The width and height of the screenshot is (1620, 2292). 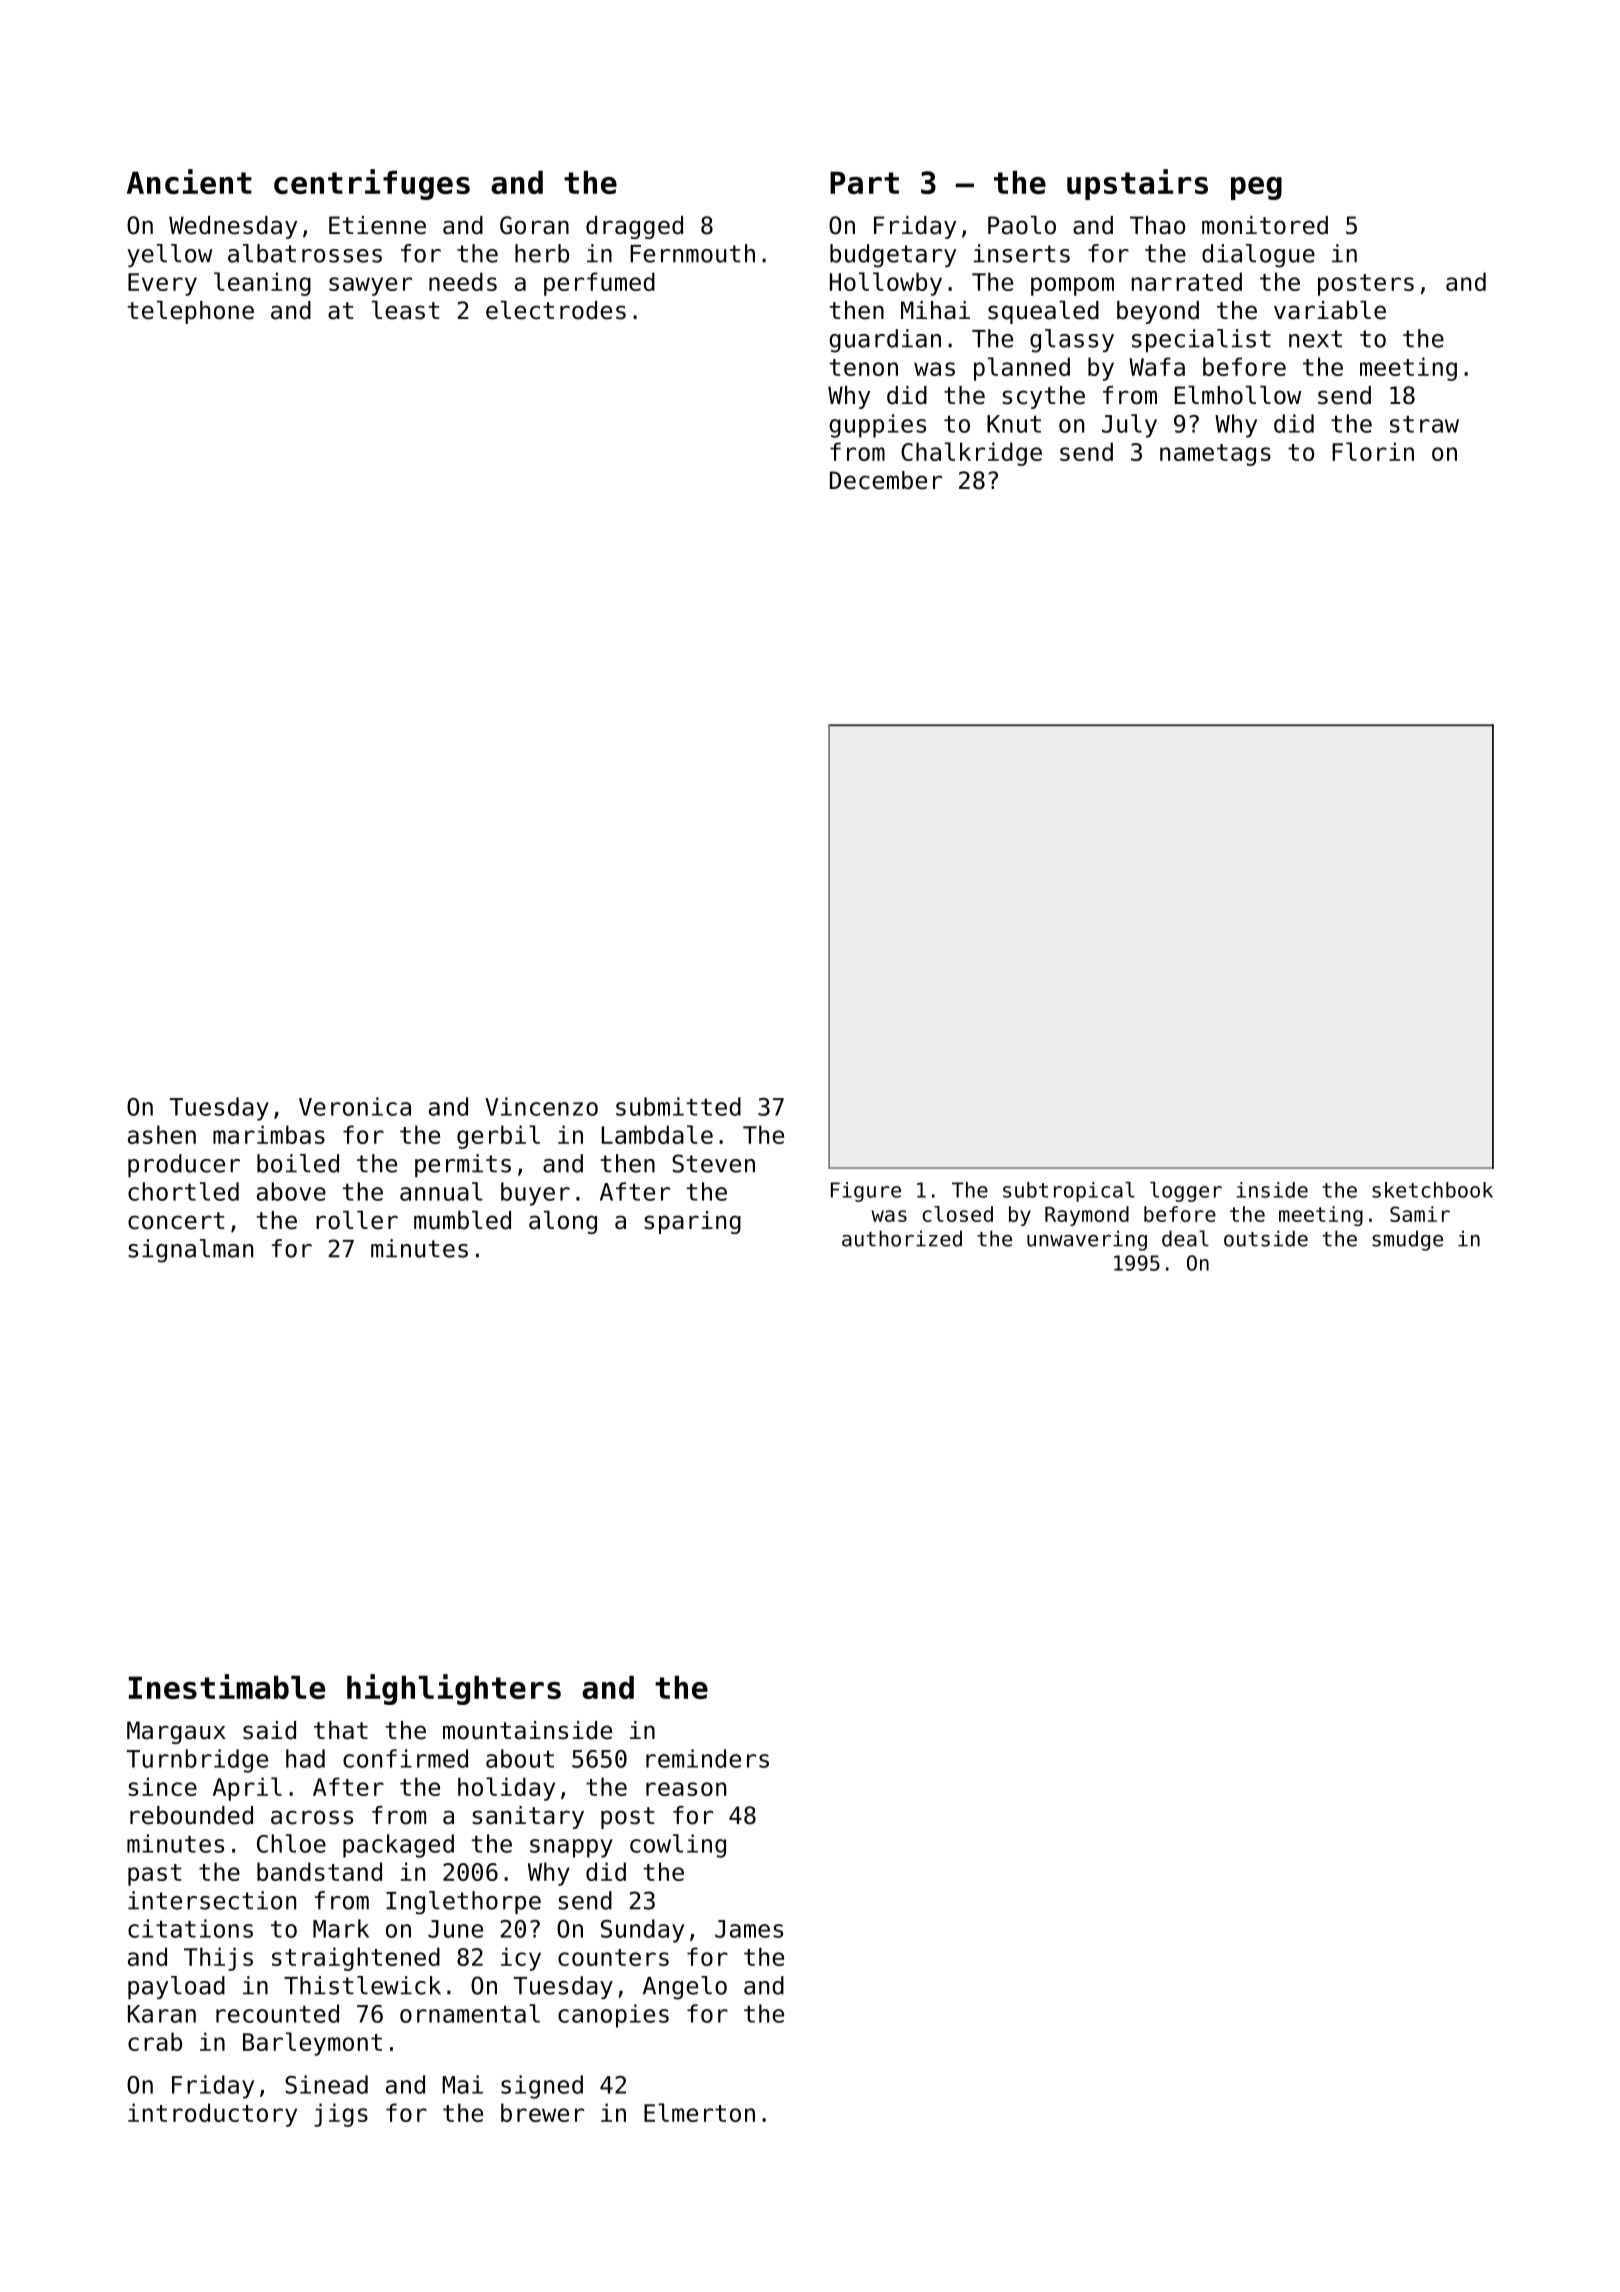 I want to click on sketchbook, so click(x=1432, y=1190).
